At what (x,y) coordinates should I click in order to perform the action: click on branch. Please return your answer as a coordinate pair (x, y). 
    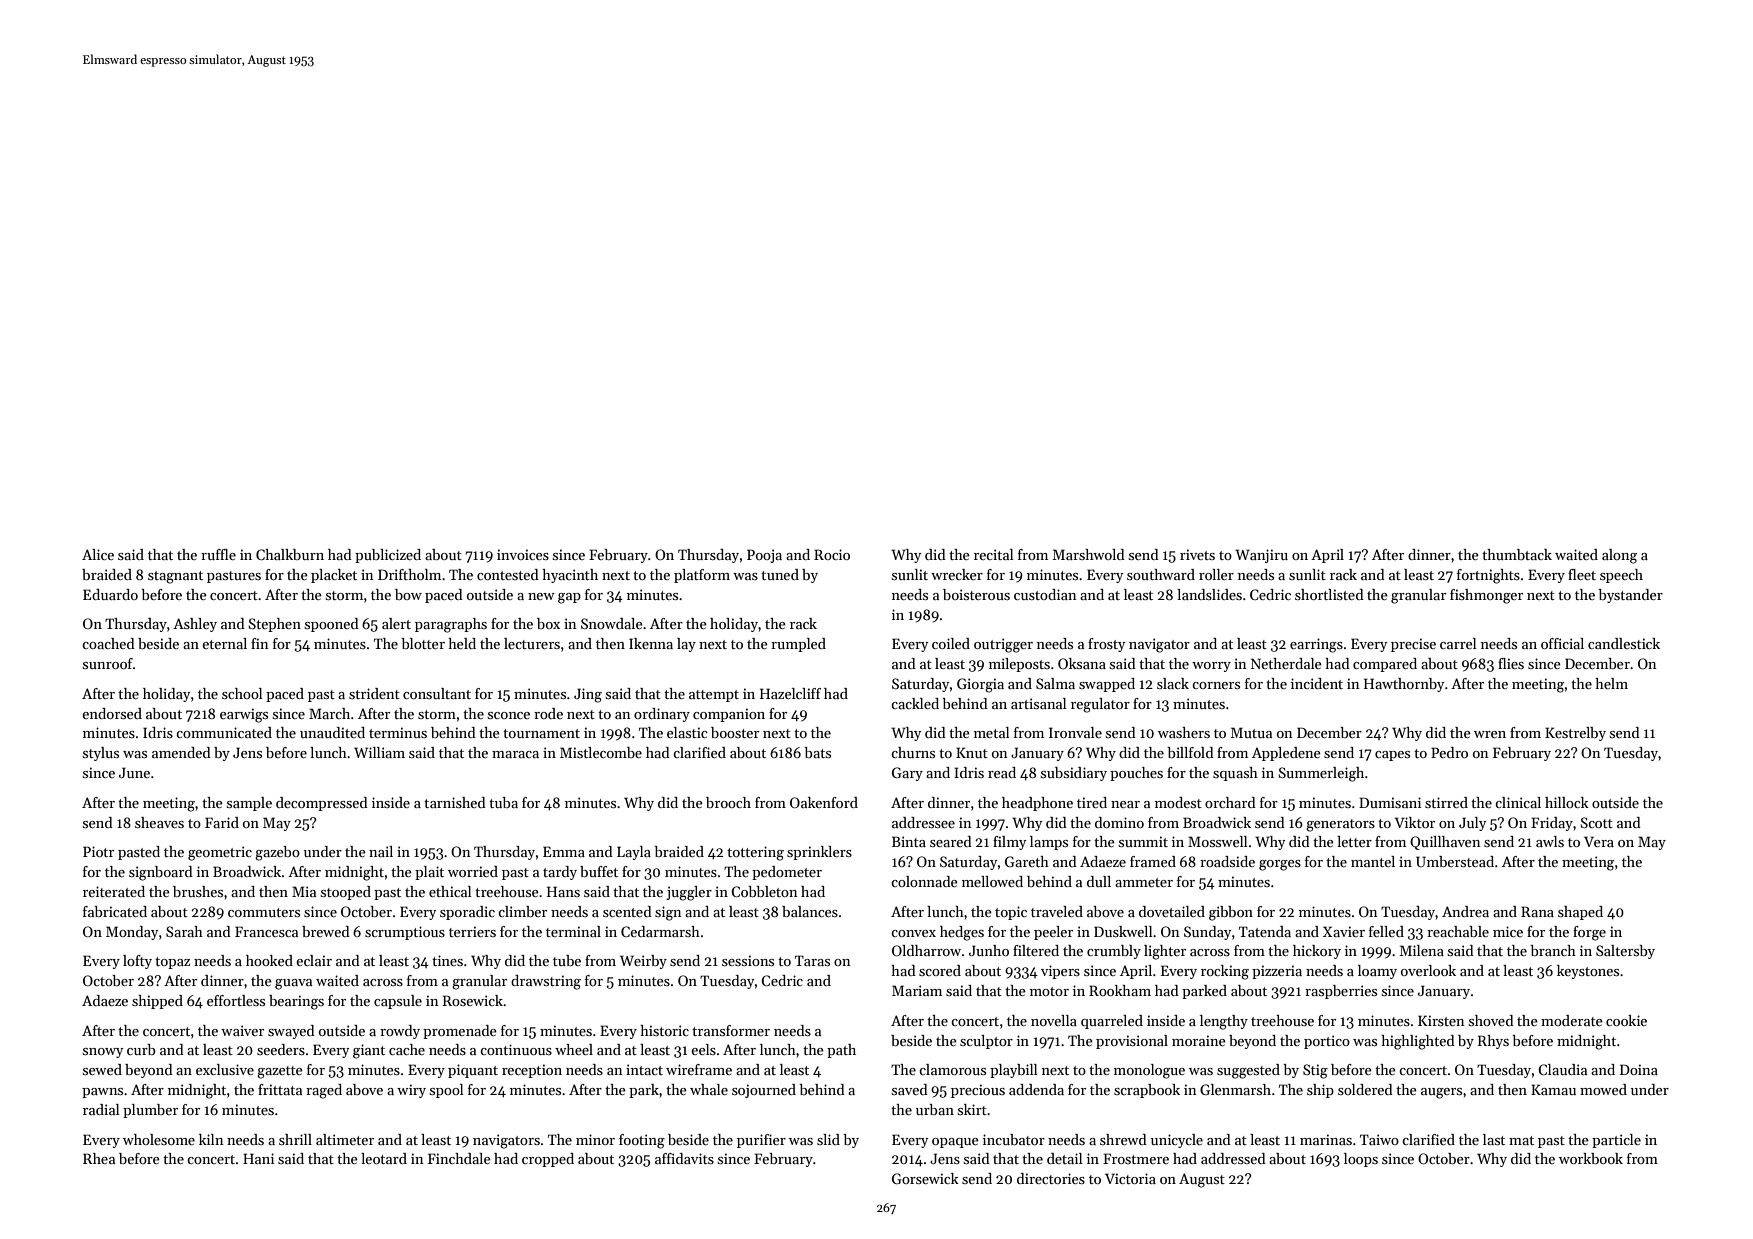
    Looking at the image, I should click on (1553, 950).
